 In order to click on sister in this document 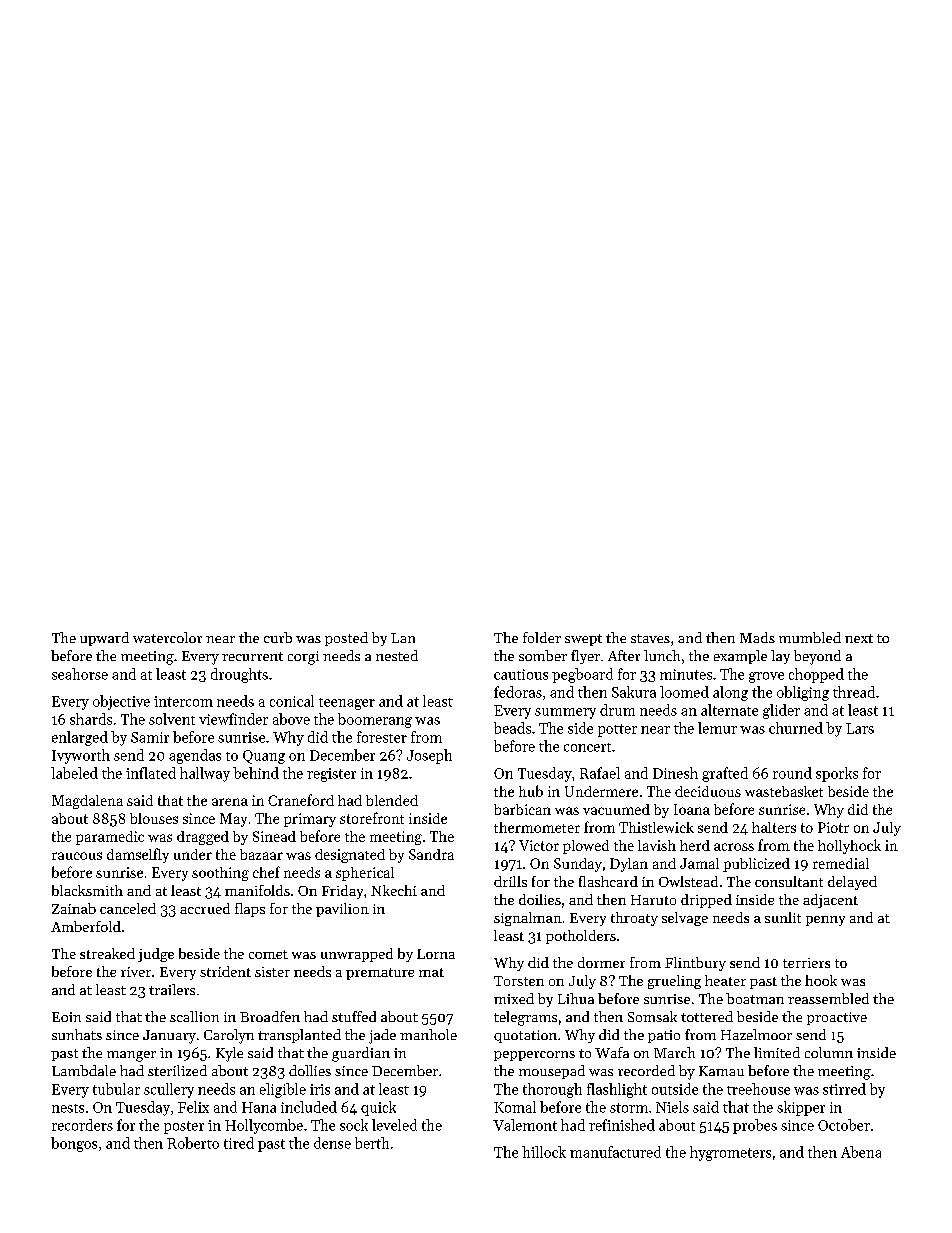, I will do `click(272, 972)`.
